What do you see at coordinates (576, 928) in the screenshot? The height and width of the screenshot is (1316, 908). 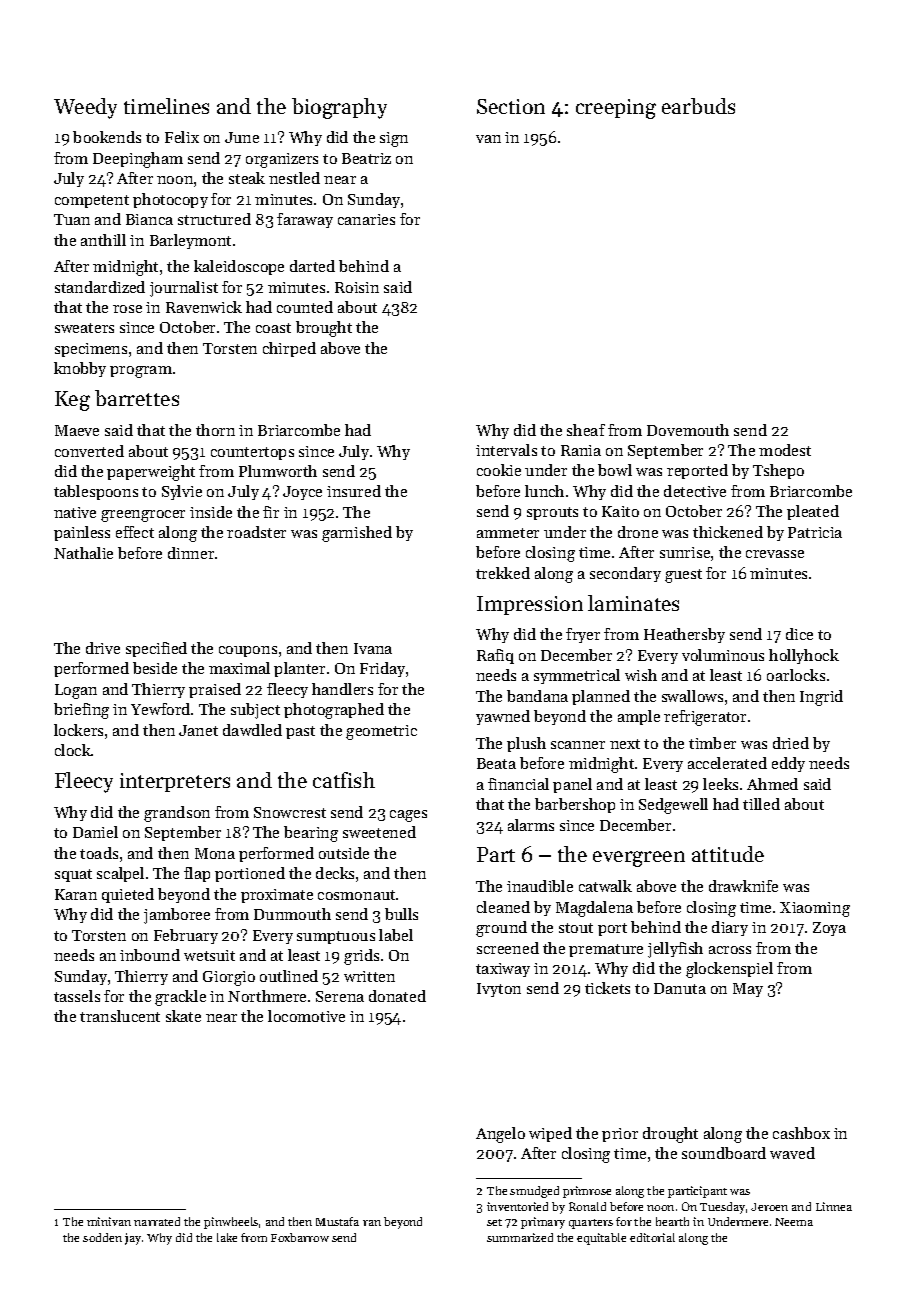 I see `stout` at bounding box center [576, 928].
